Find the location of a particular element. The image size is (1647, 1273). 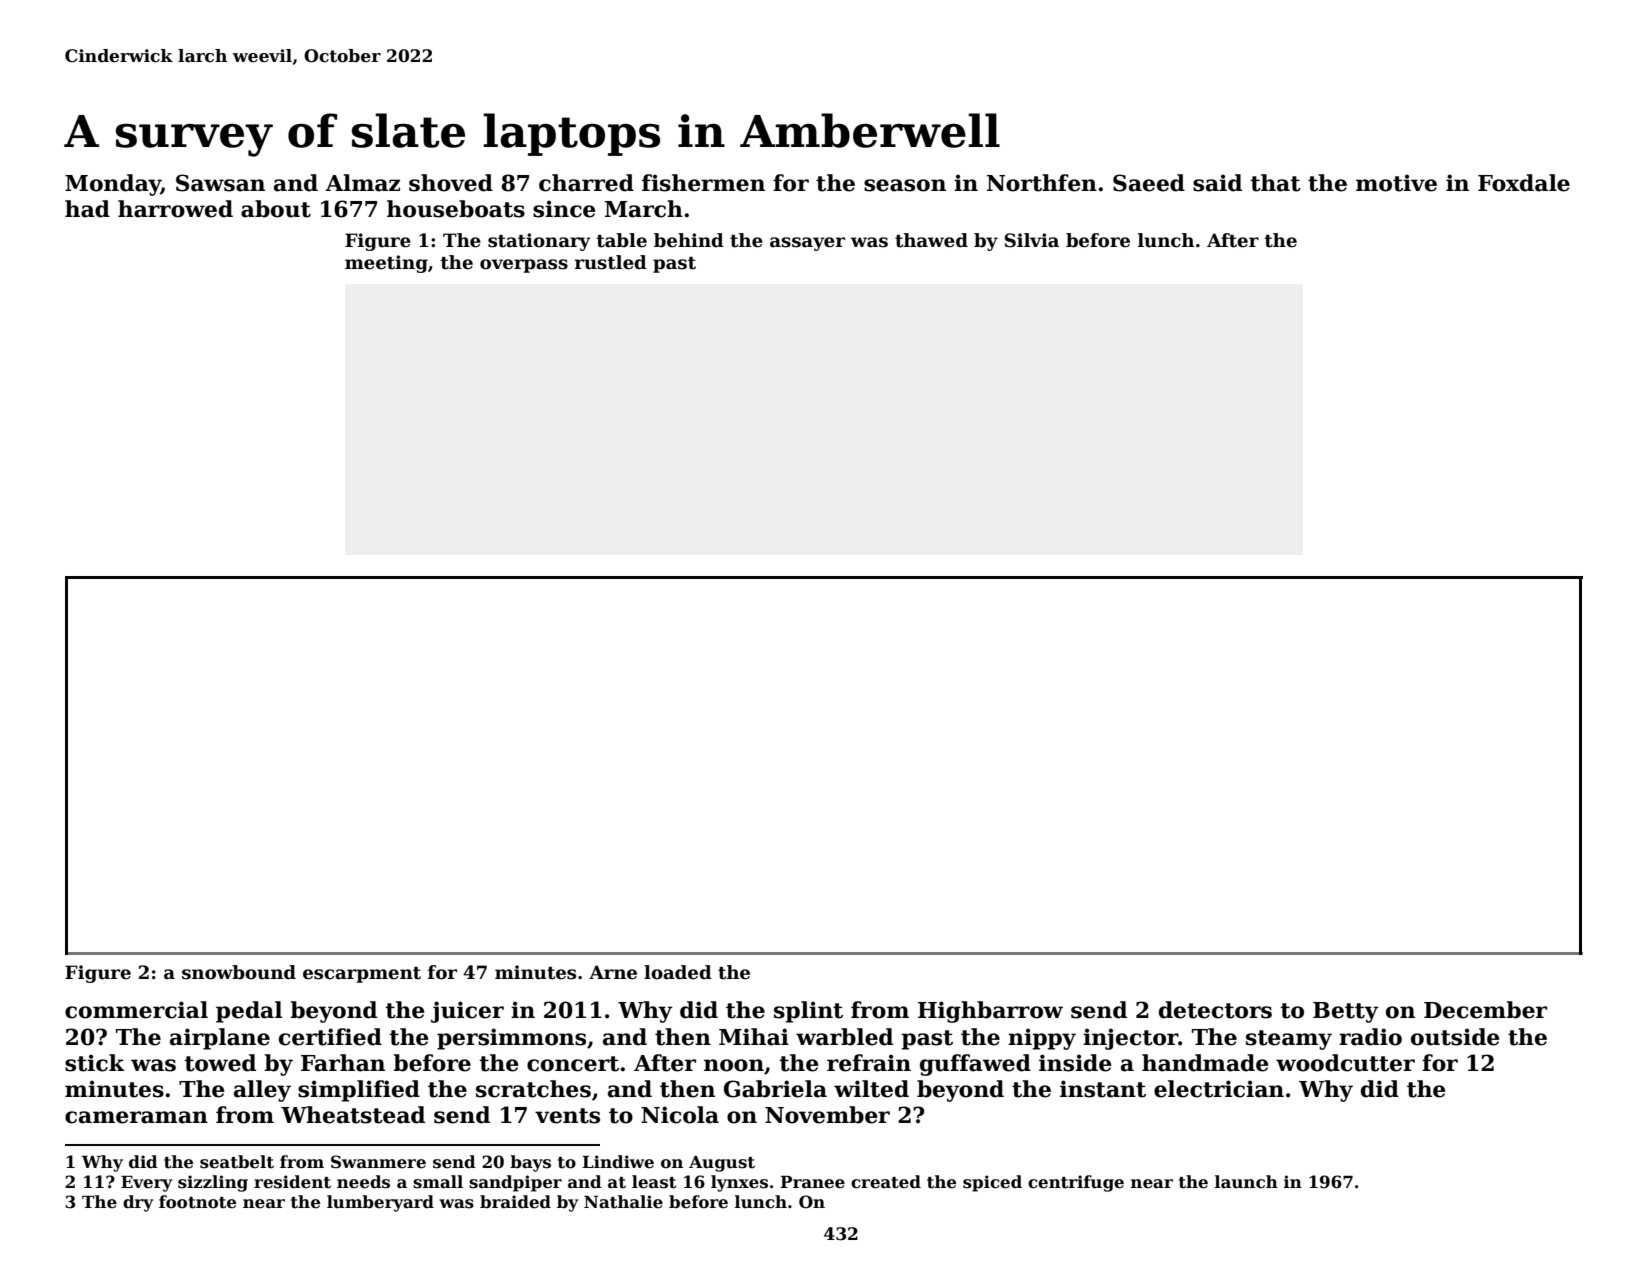

loaded is located at coordinates (678, 972).
